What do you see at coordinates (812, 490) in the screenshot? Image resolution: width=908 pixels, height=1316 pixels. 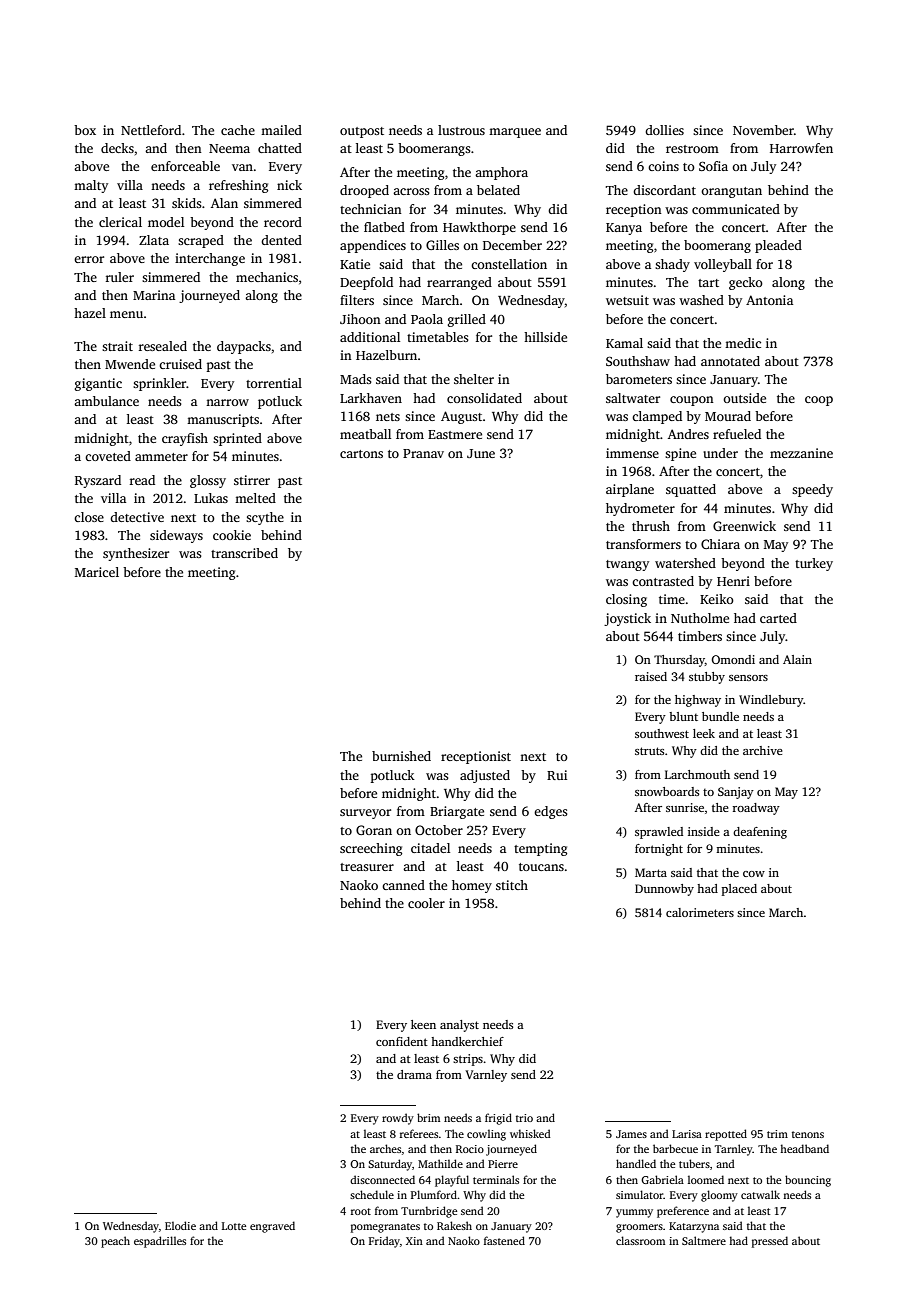 I see `speedy` at bounding box center [812, 490].
